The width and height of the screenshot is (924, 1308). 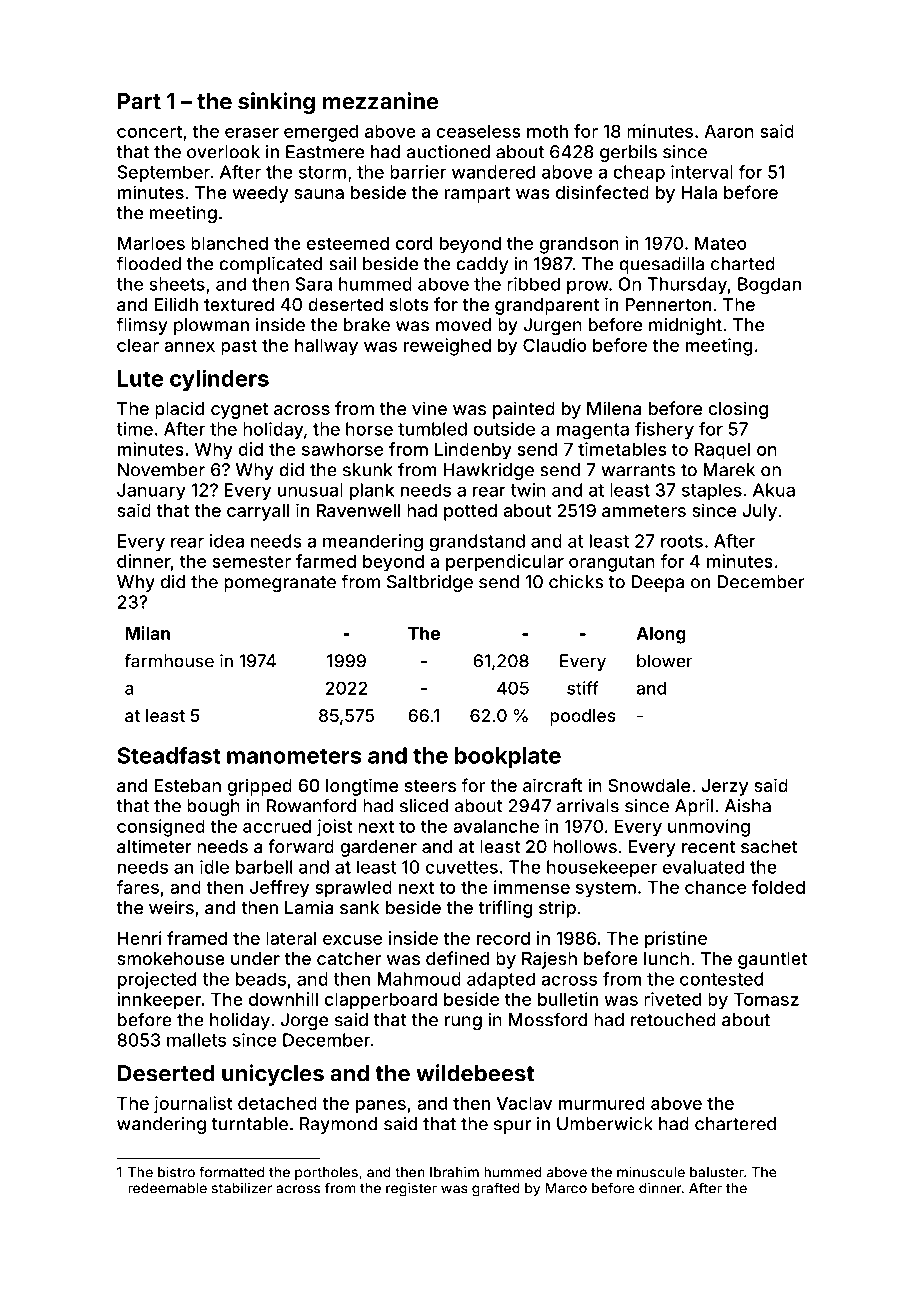 What do you see at coordinates (304, 1021) in the screenshot?
I see `Jorge` at bounding box center [304, 1021].
